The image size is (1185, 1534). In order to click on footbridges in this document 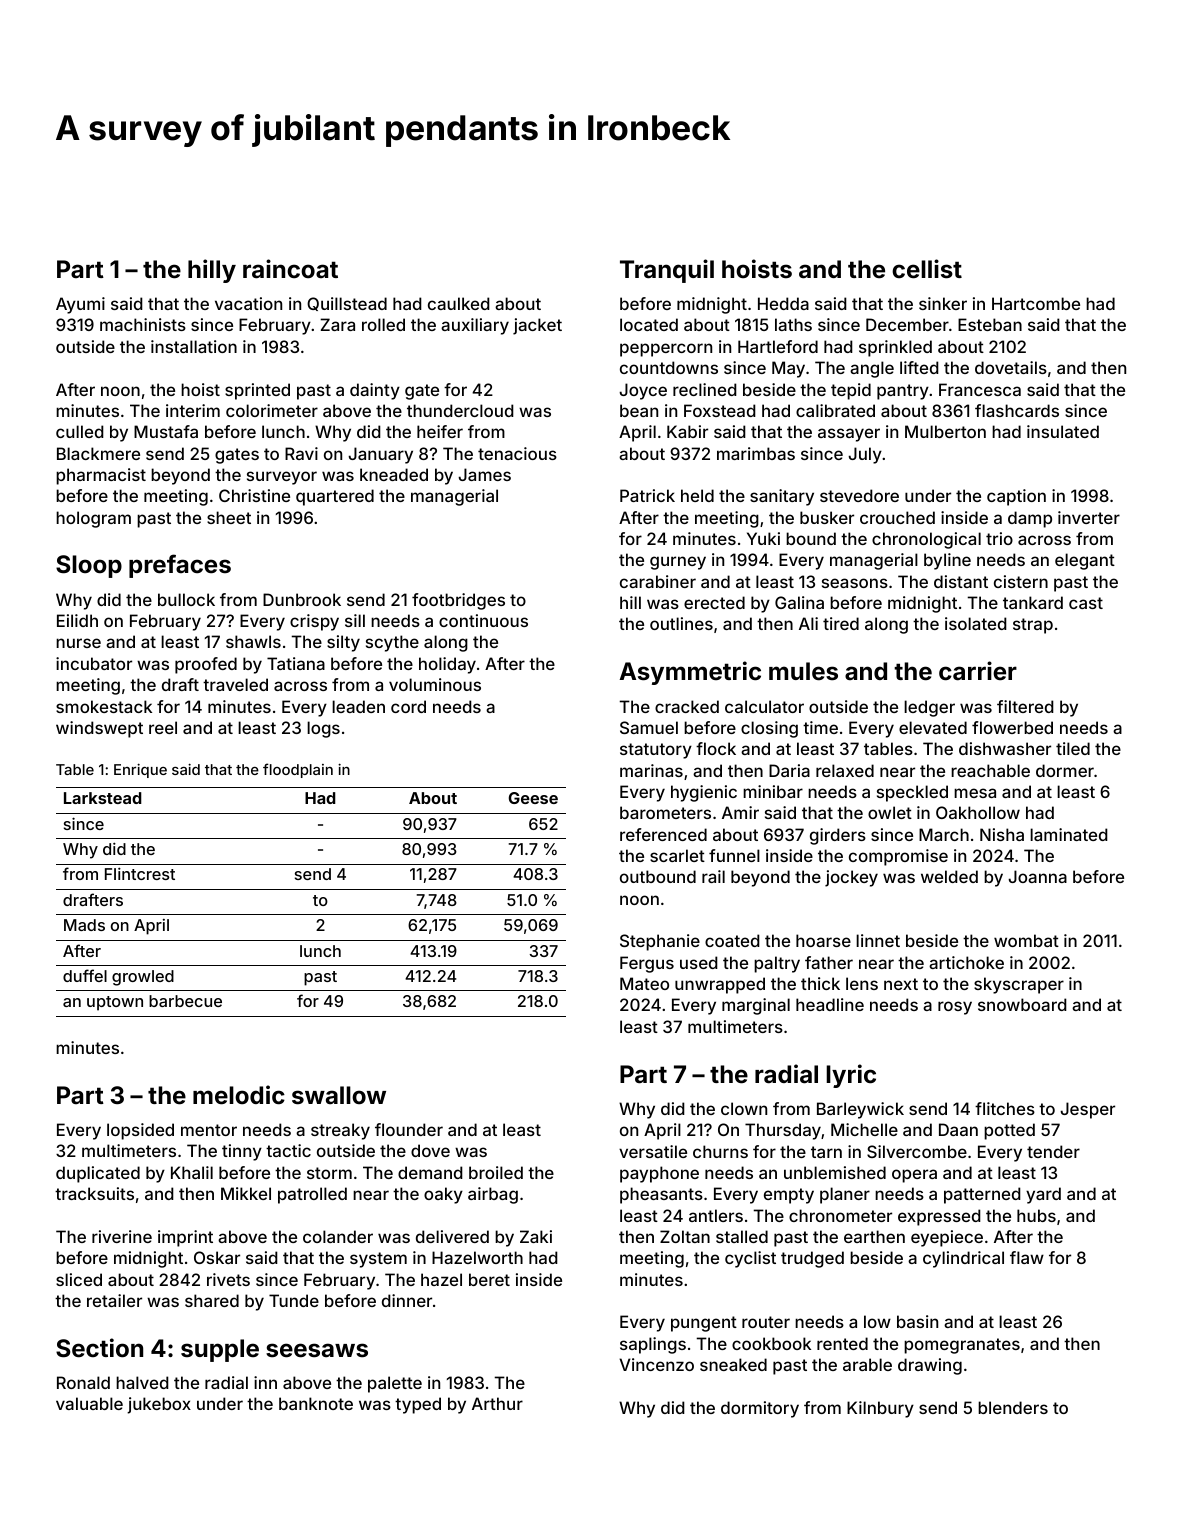, I will do `click(458, 601)`.
